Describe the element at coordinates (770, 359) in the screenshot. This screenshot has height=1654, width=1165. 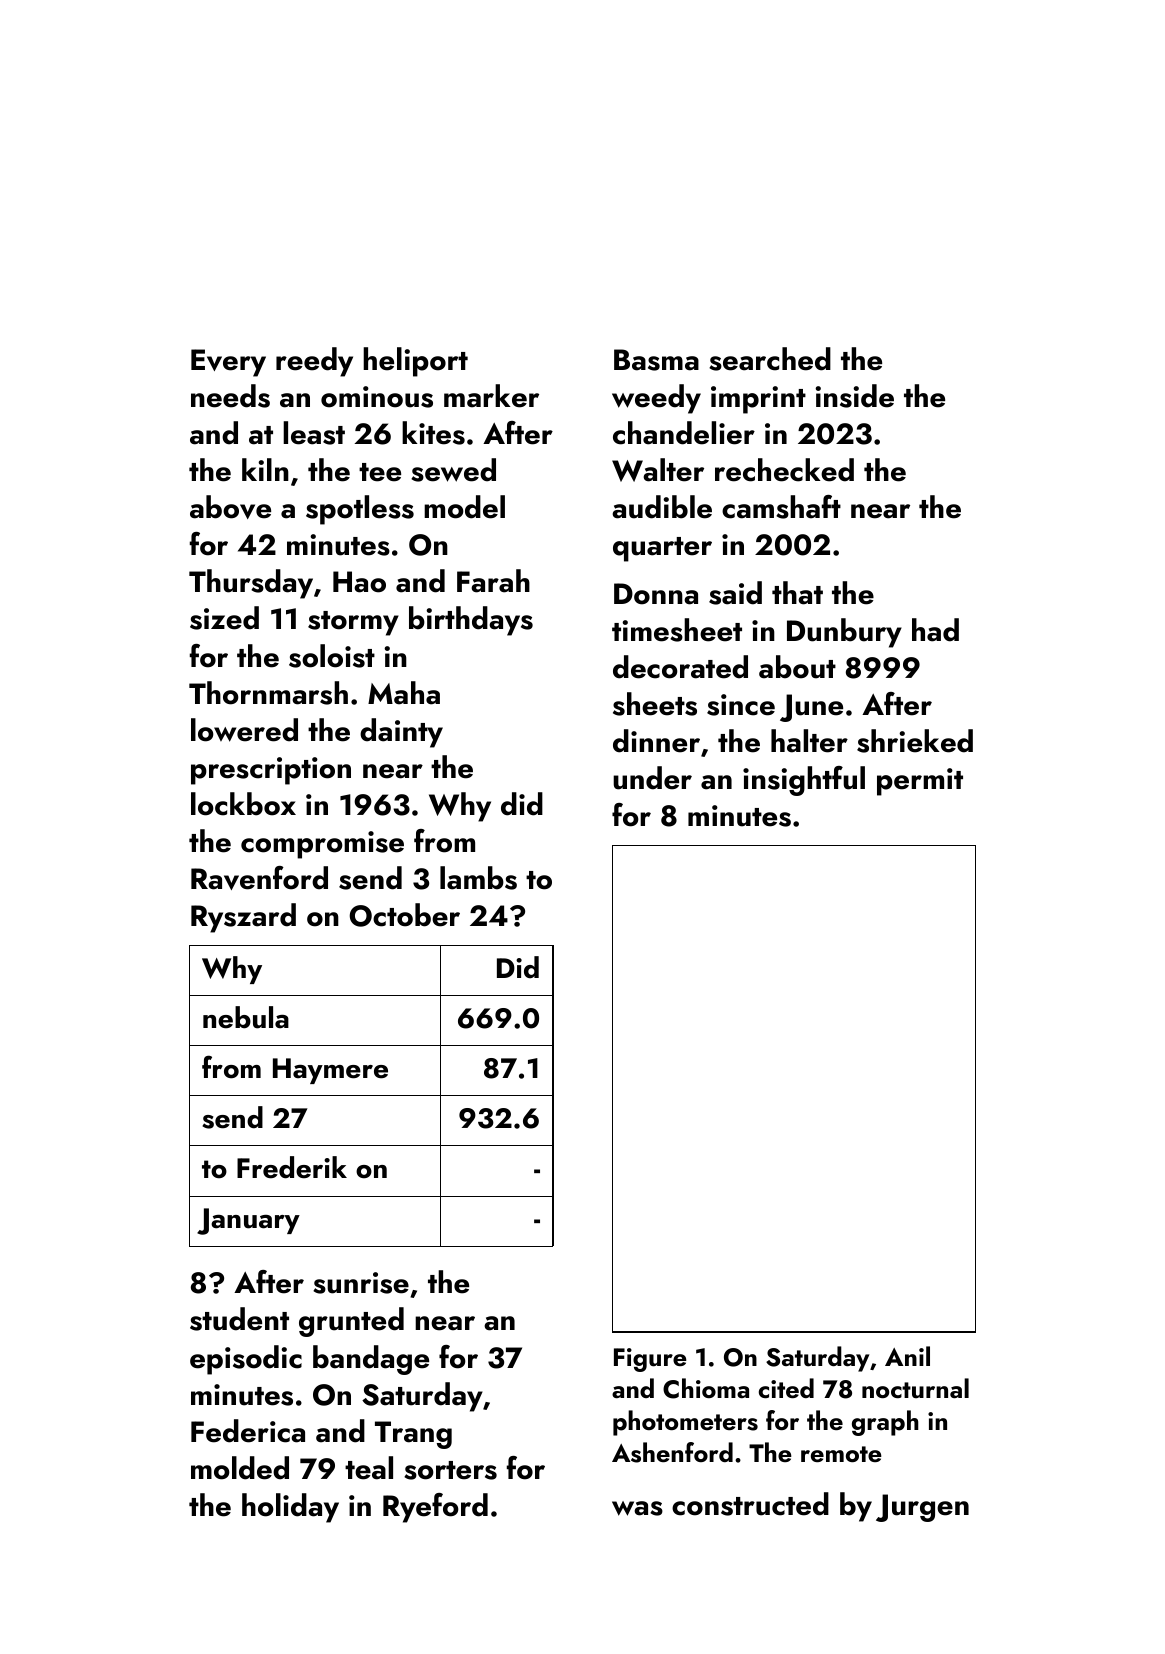
I see `searched` at that location.
